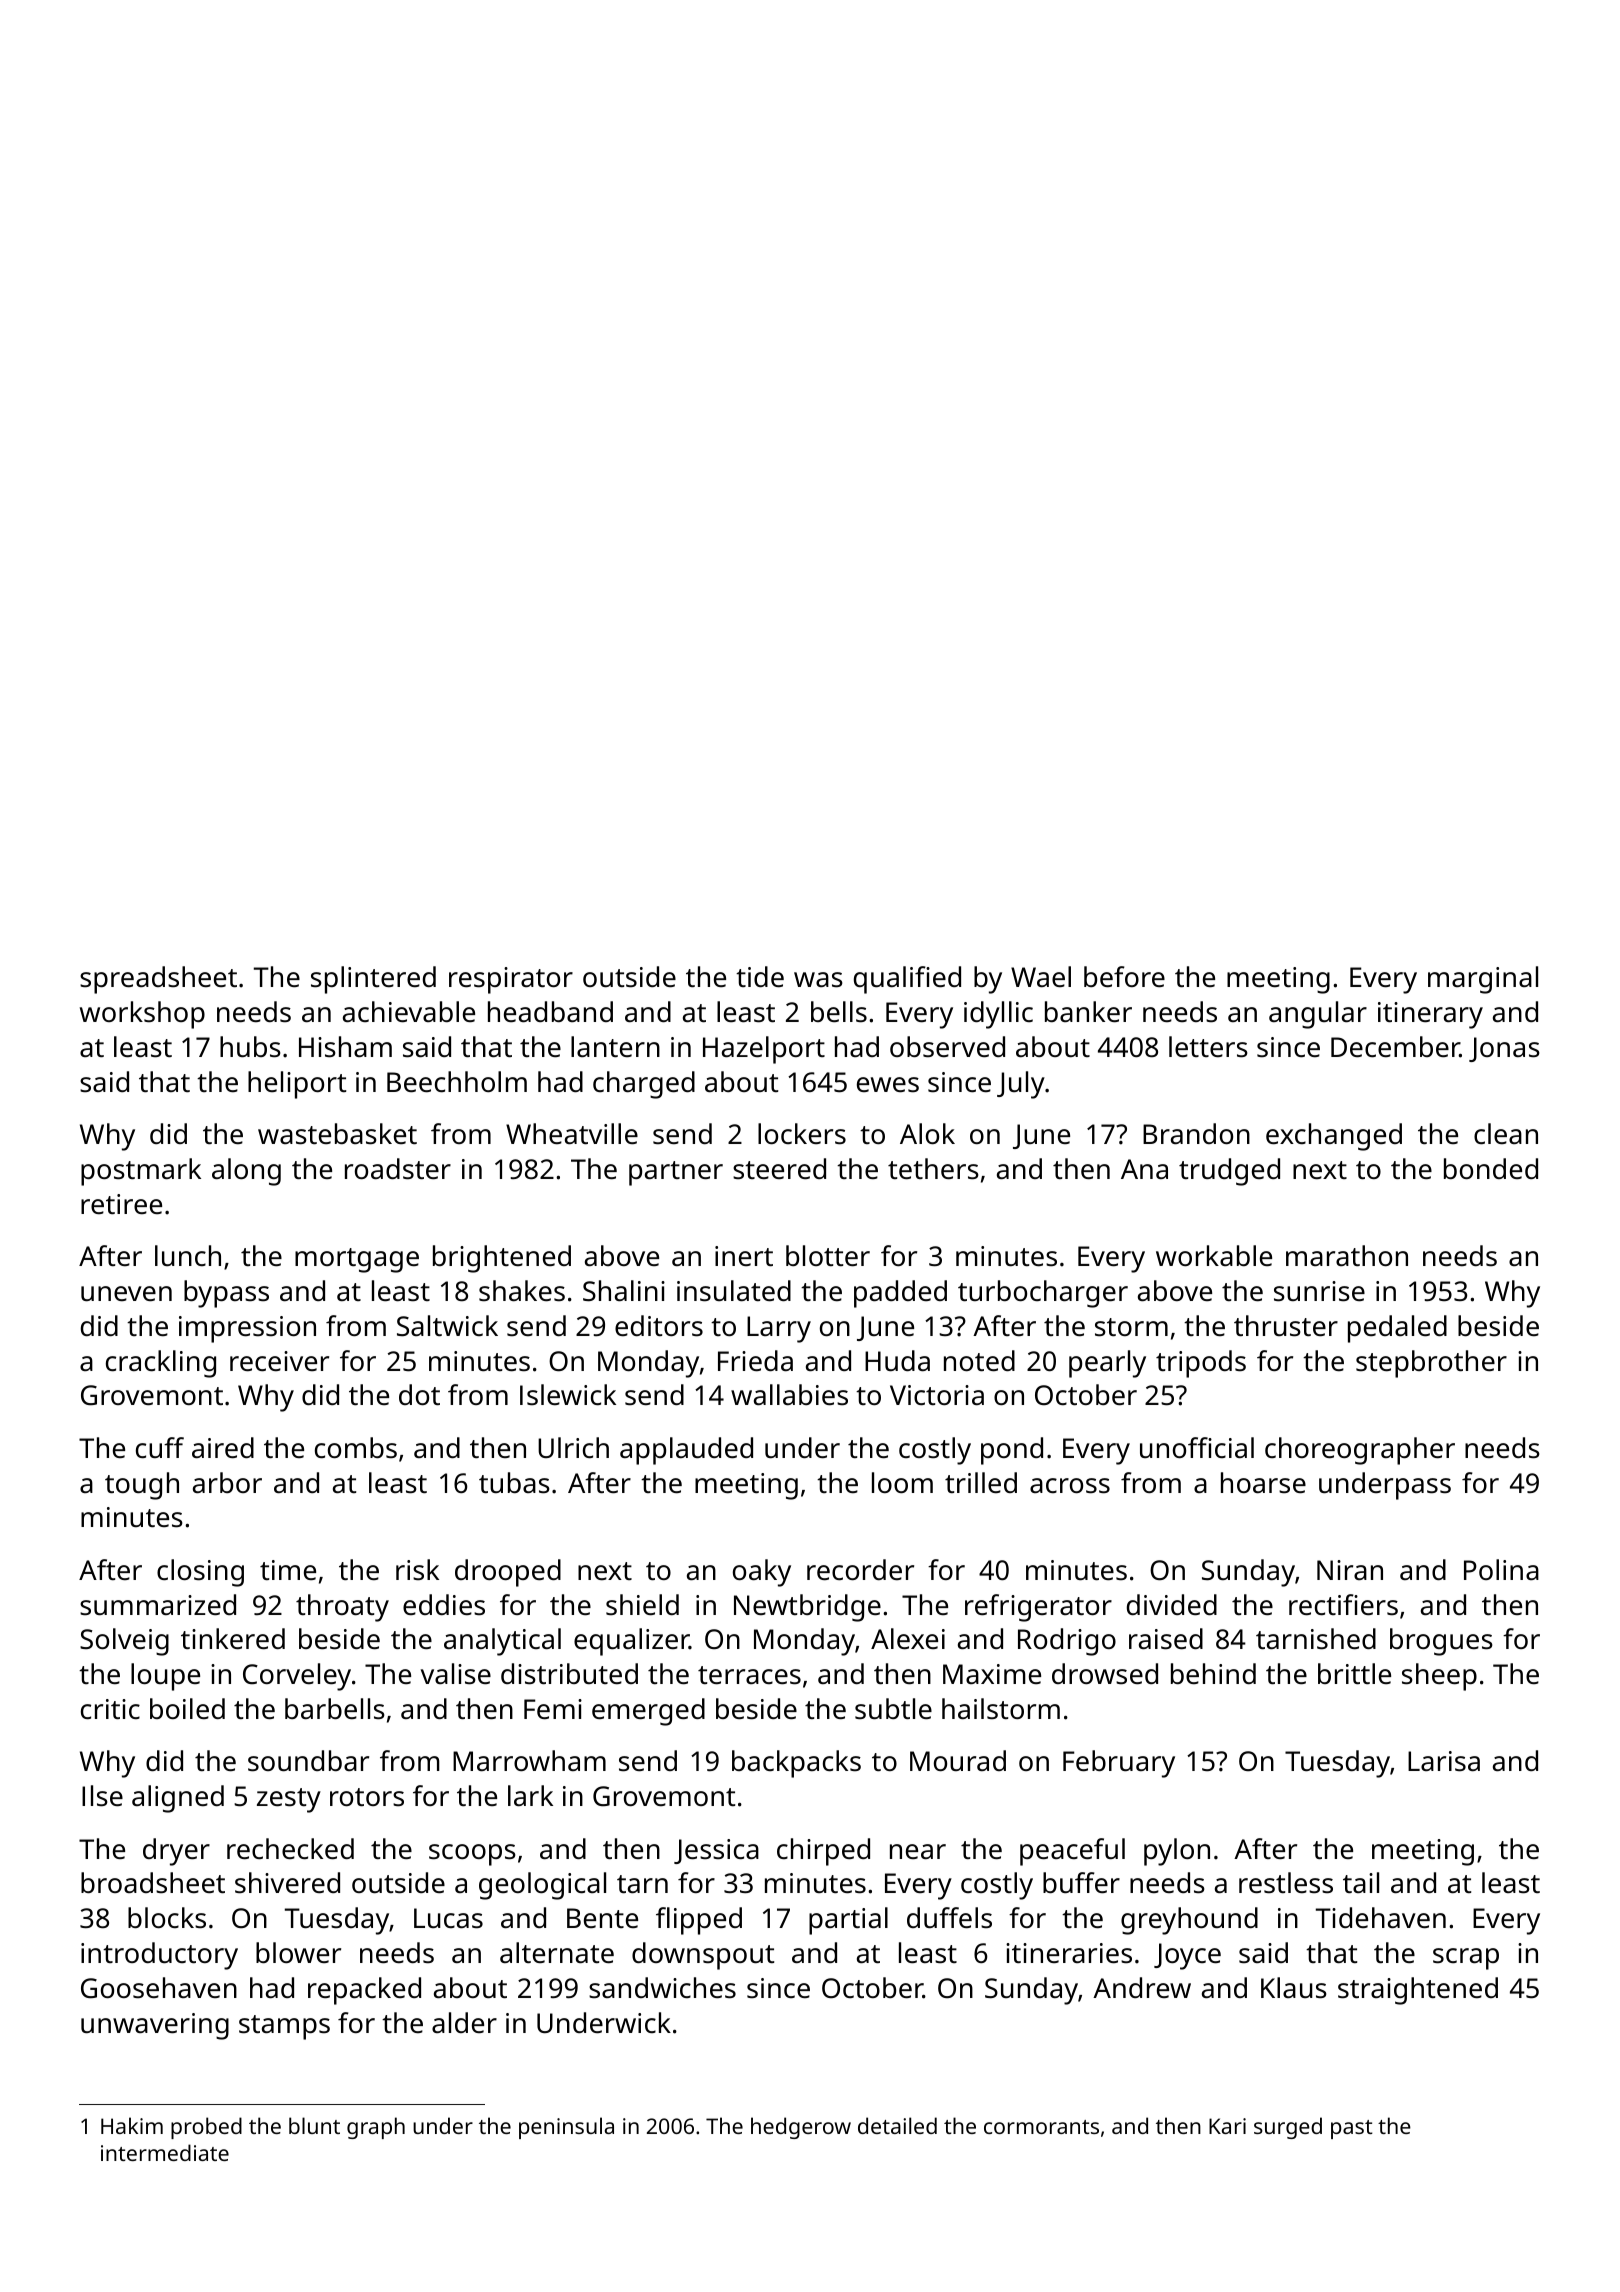 The height and width of the screenshot is (2292, 1620). What do you see at coordinates (529, 1760) in the screenshot?
I see `Marrowham` at bounding box center [529, 1760].
